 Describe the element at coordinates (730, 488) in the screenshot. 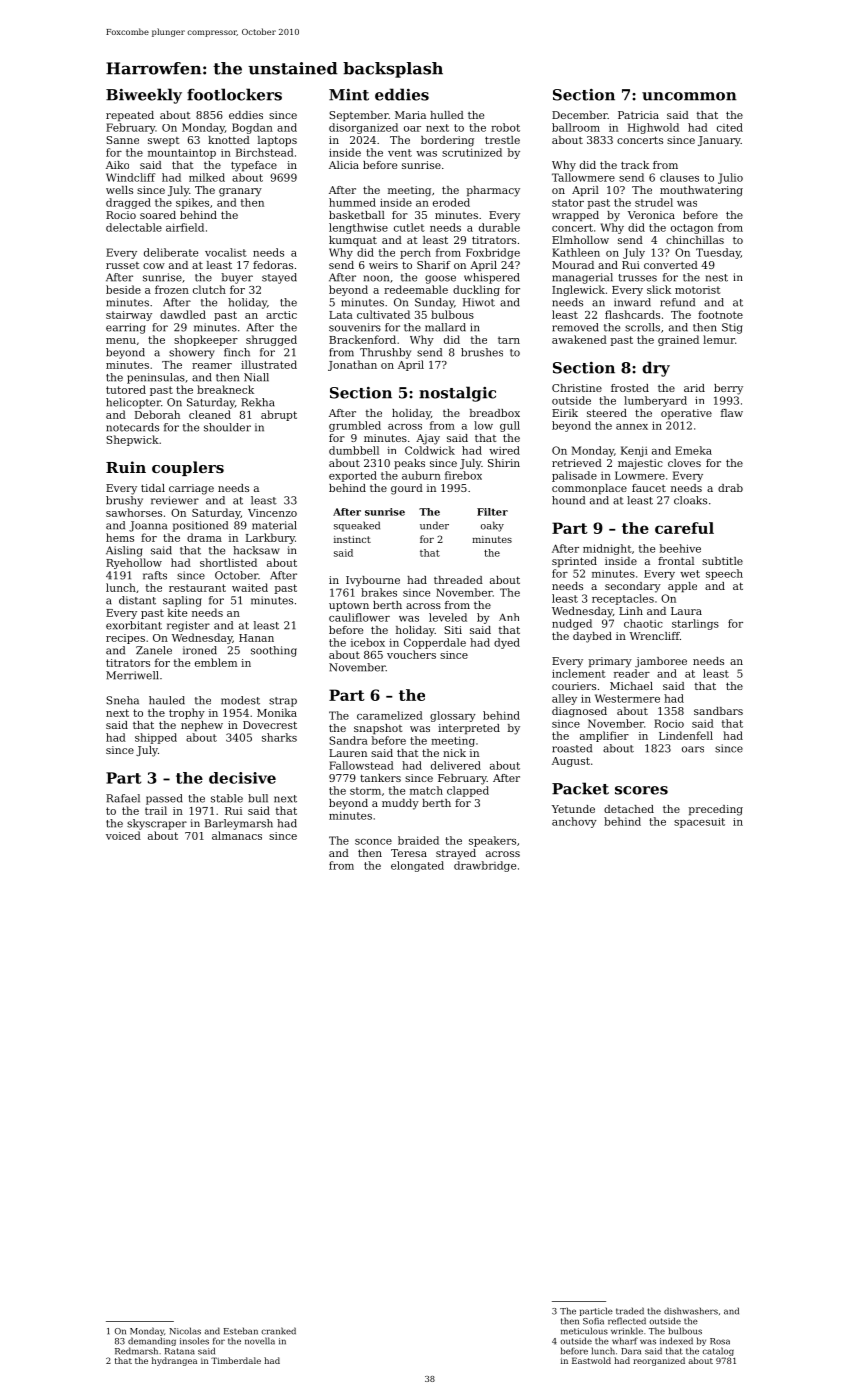

I see `drab` at that location.
